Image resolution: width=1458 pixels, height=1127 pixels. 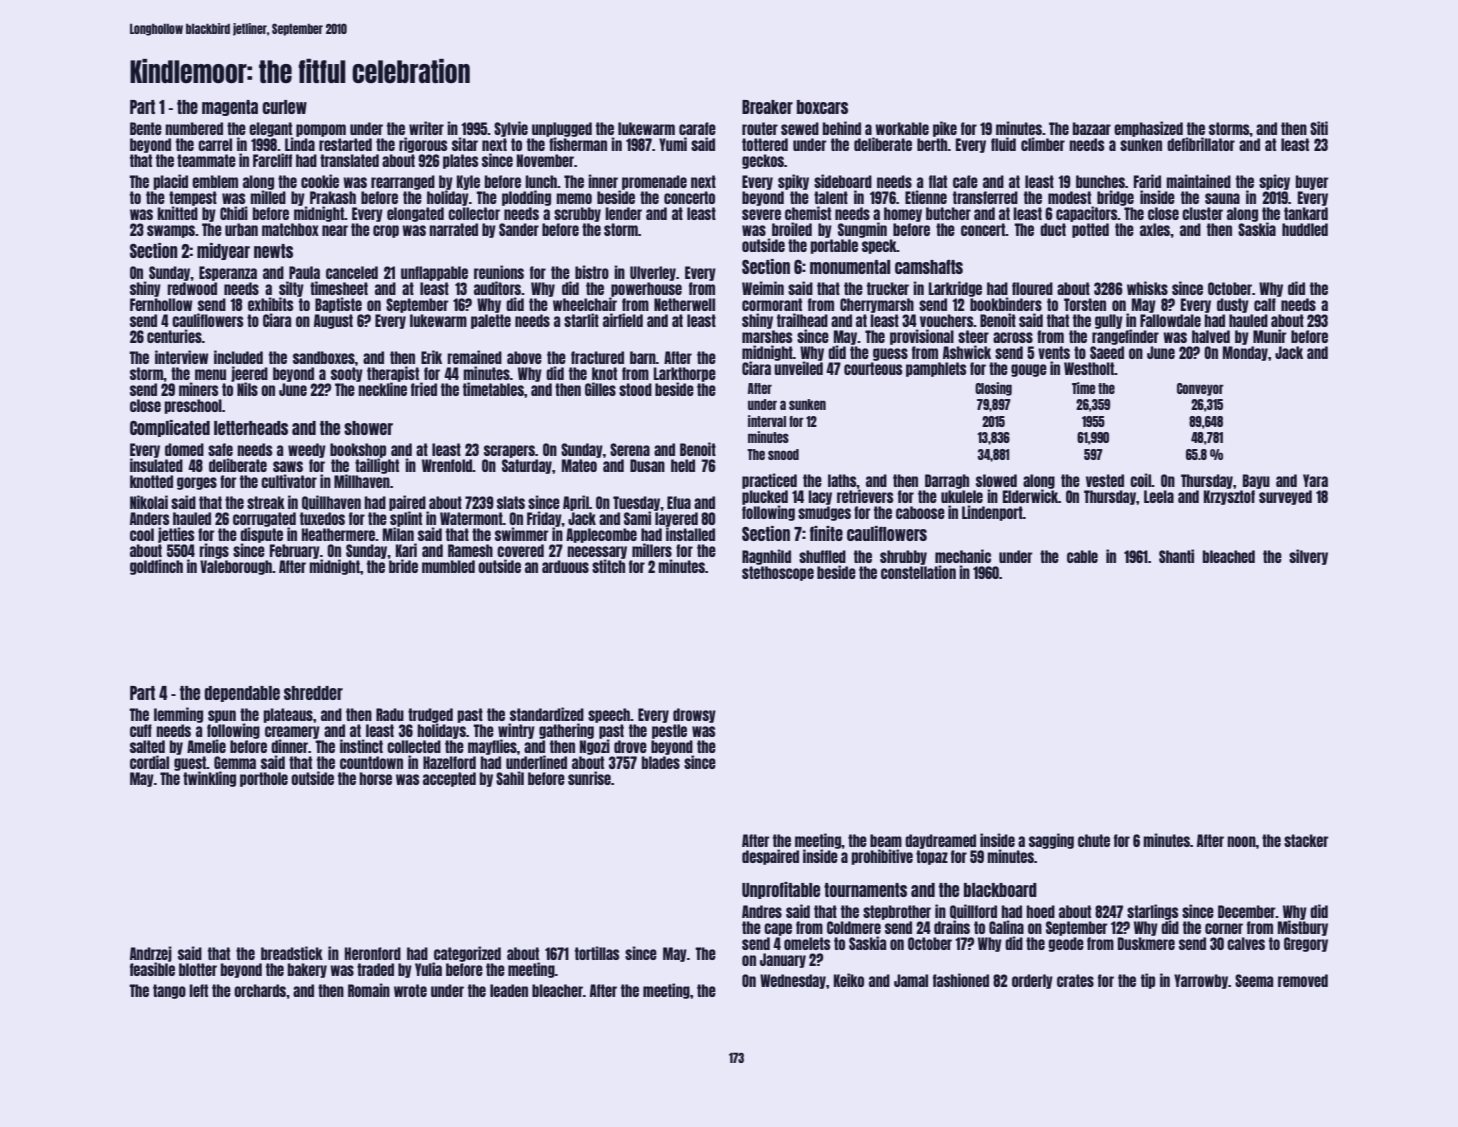 What do you see at coordinates (1089, 368) in the page?
I see `Westholt` at bounding box center [1089, 368].
